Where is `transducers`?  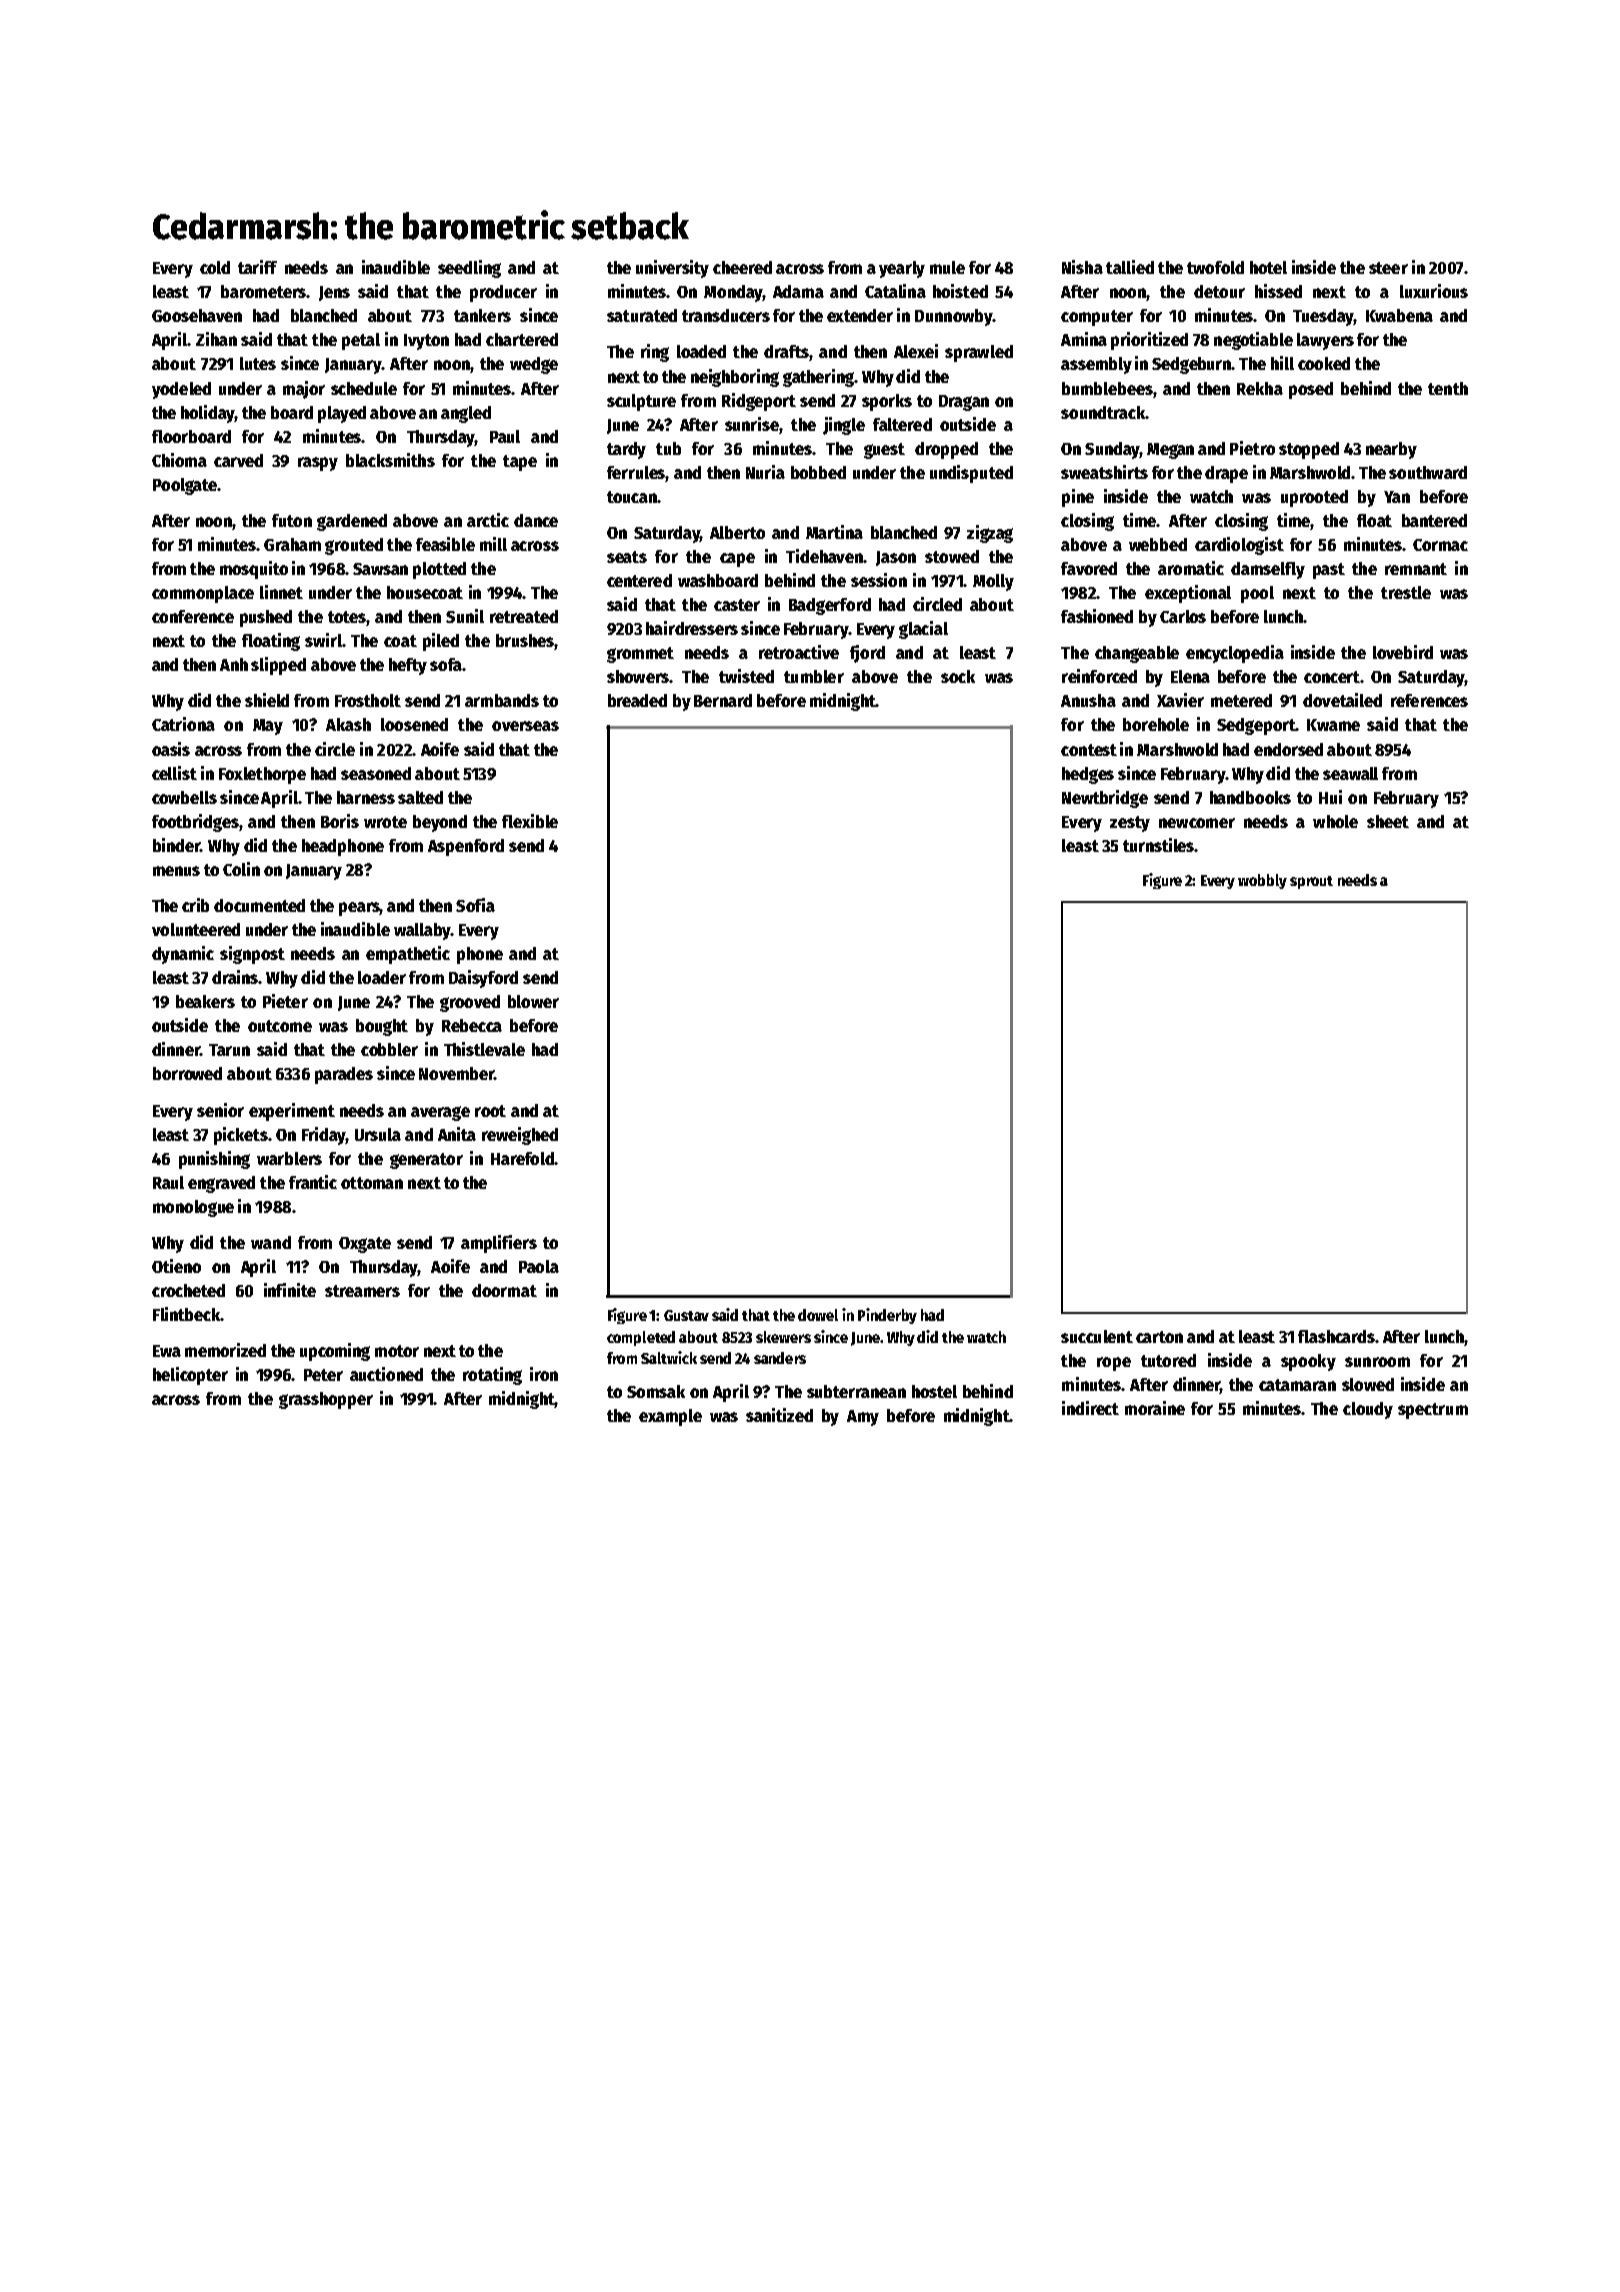 transducers is located at coordinates (726, 315).
